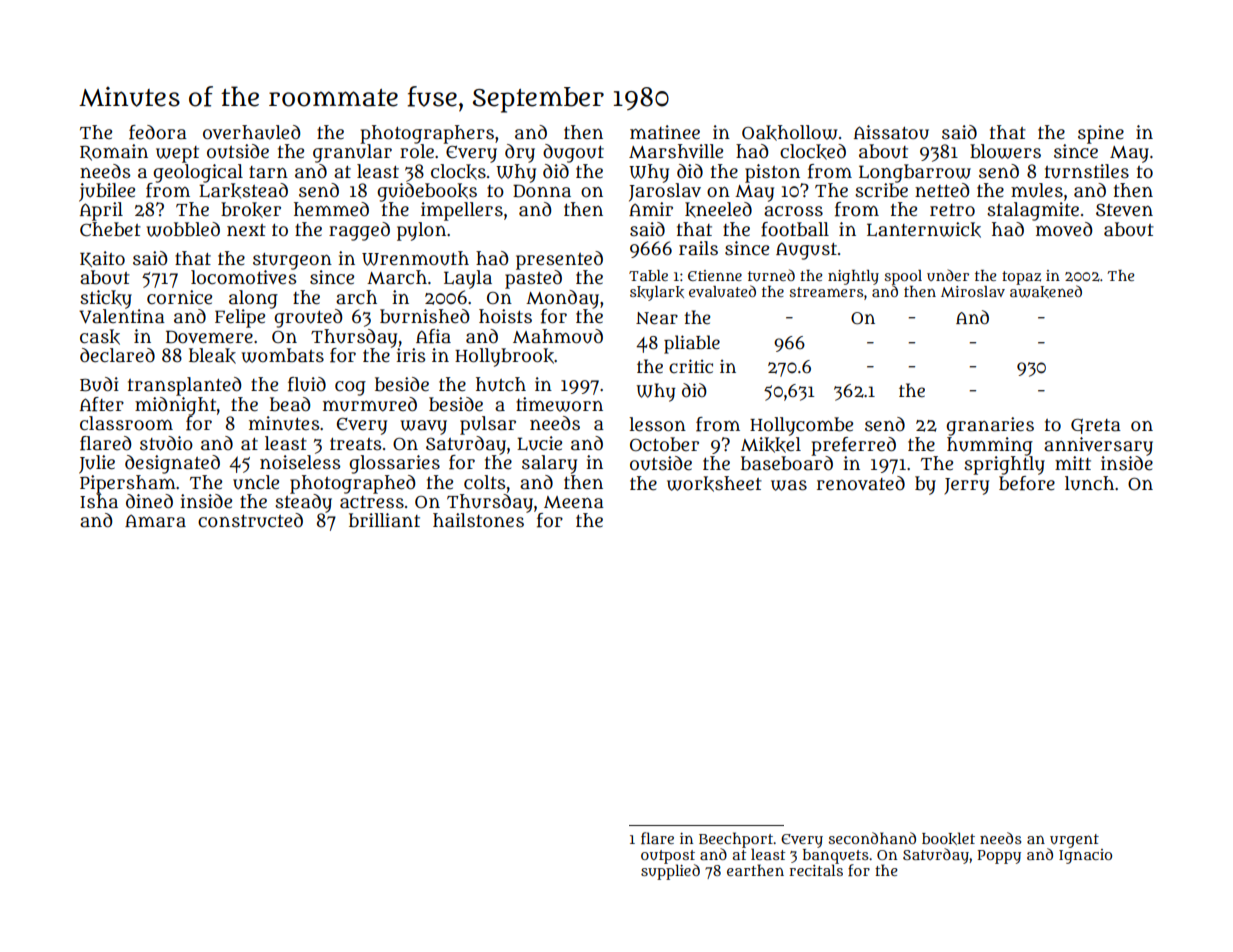 This screenshot has width=1233, height=952. I want to click on constructed, so click(250, 520).
